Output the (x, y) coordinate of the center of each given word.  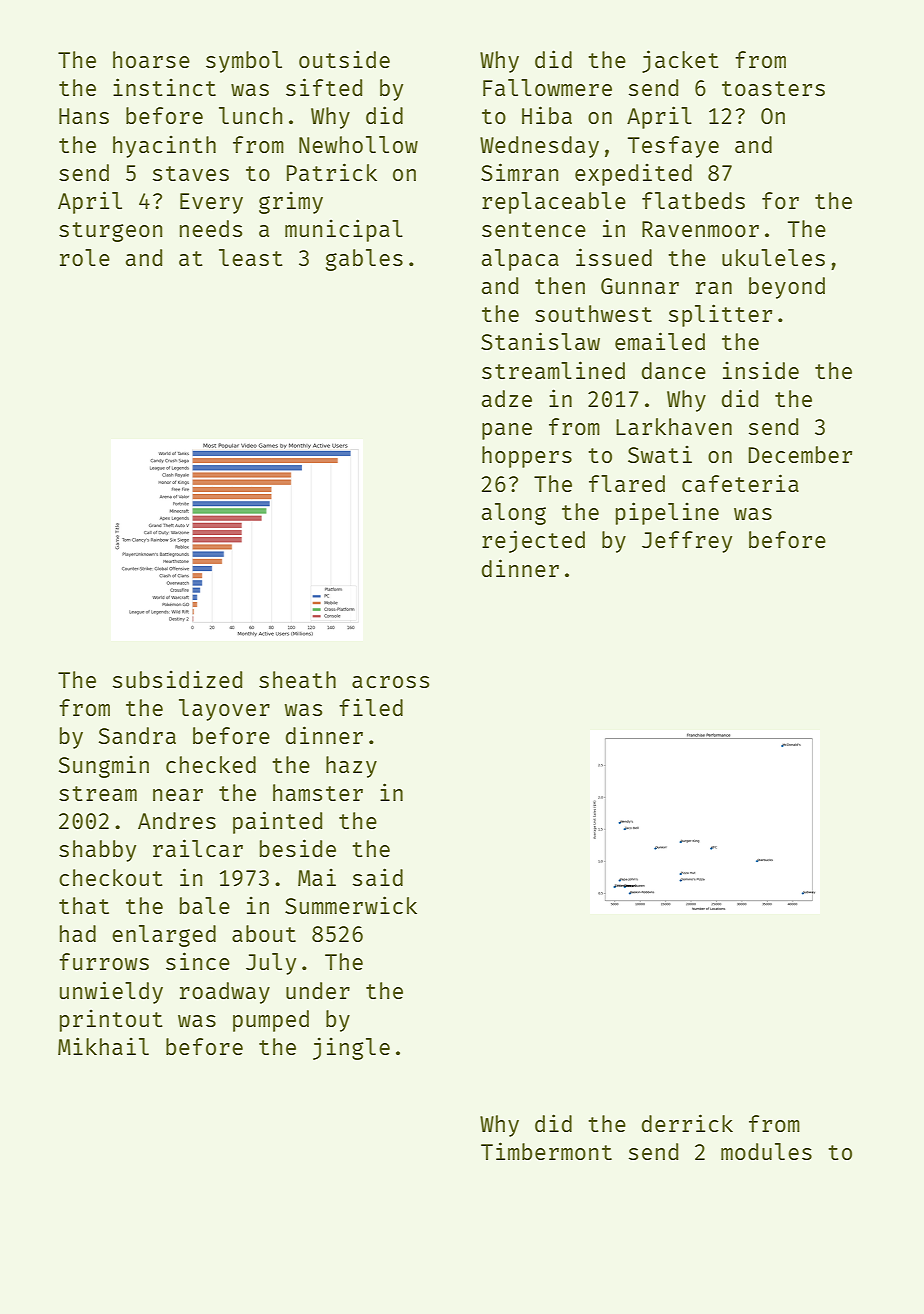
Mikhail (103, 1046)
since (198, 961)
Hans (84, 116)
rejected (533, 541)
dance (674, 370)
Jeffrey (687, 542)
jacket (680, 61)
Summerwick (351, 905)
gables (364, 260)
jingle (351, 1048)
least (251, 257)
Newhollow (358, 144)
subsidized (177, 679)
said (378, 877)
